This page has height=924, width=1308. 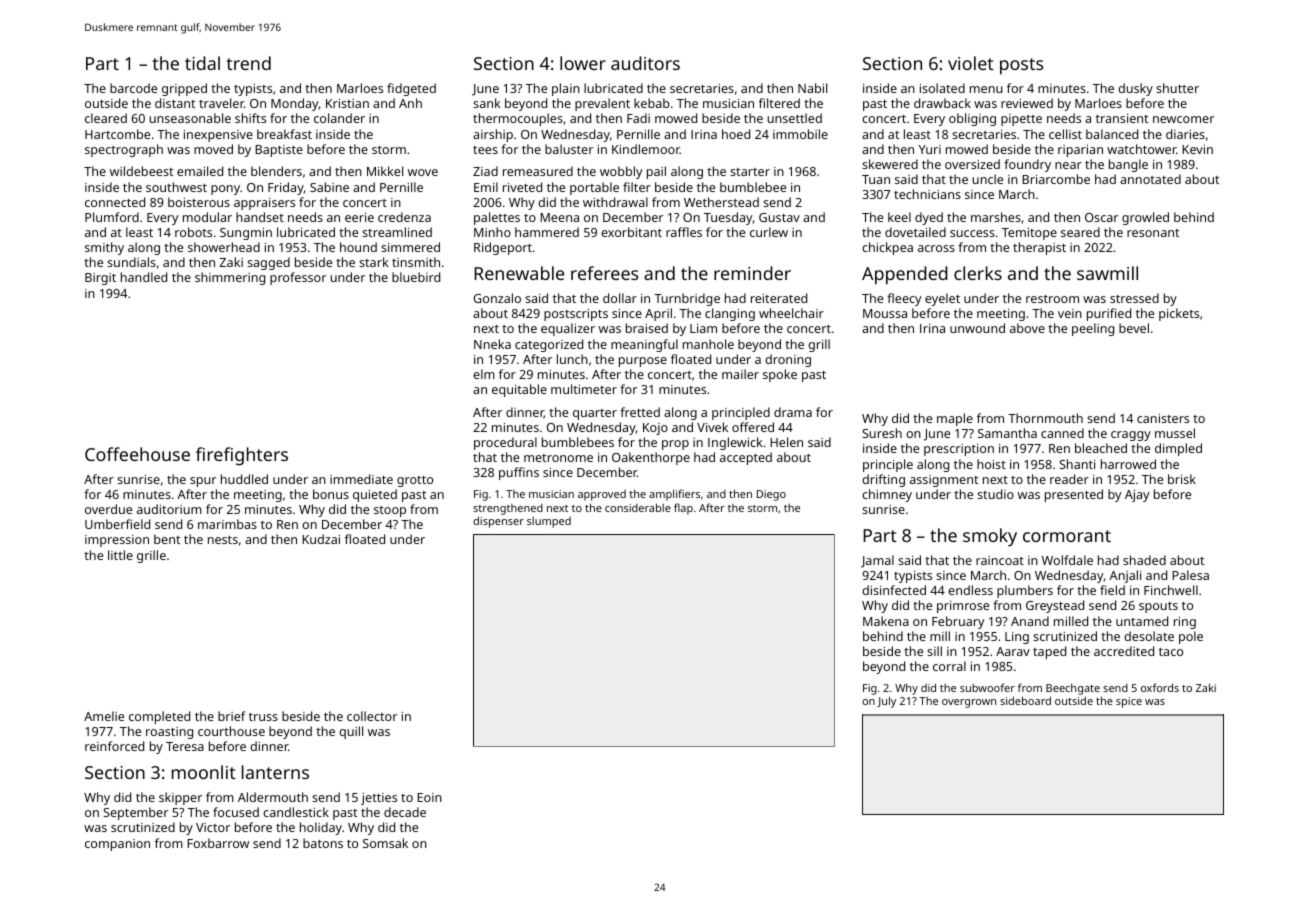 What do you see at coordinates (117, 845) in the page?
I see `companion` at bounding box center [117, 845].
